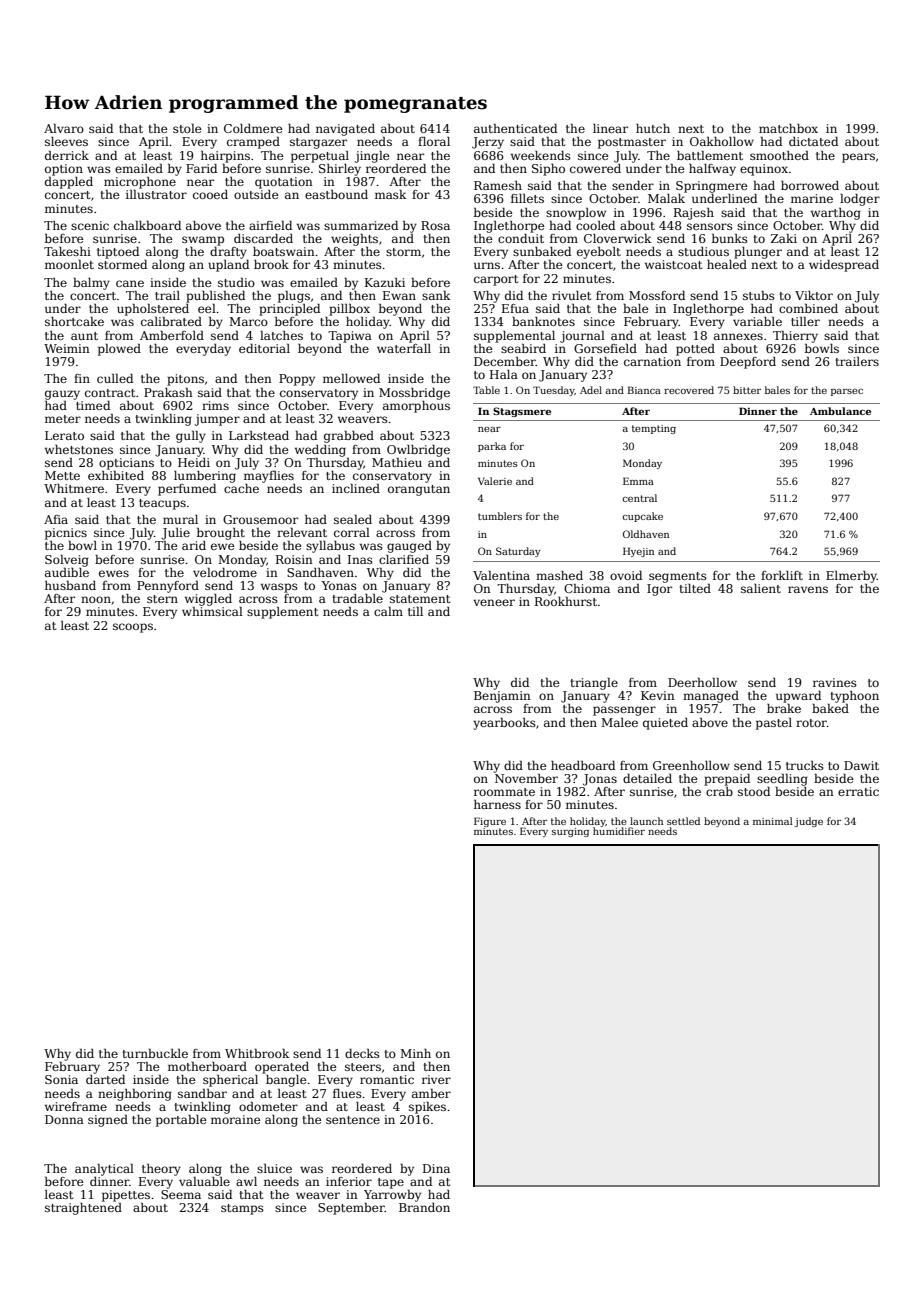 This page has width=924, height=1308. Describe the element at coordinates (210, 194) in the page. I see `cooed` at that location.
